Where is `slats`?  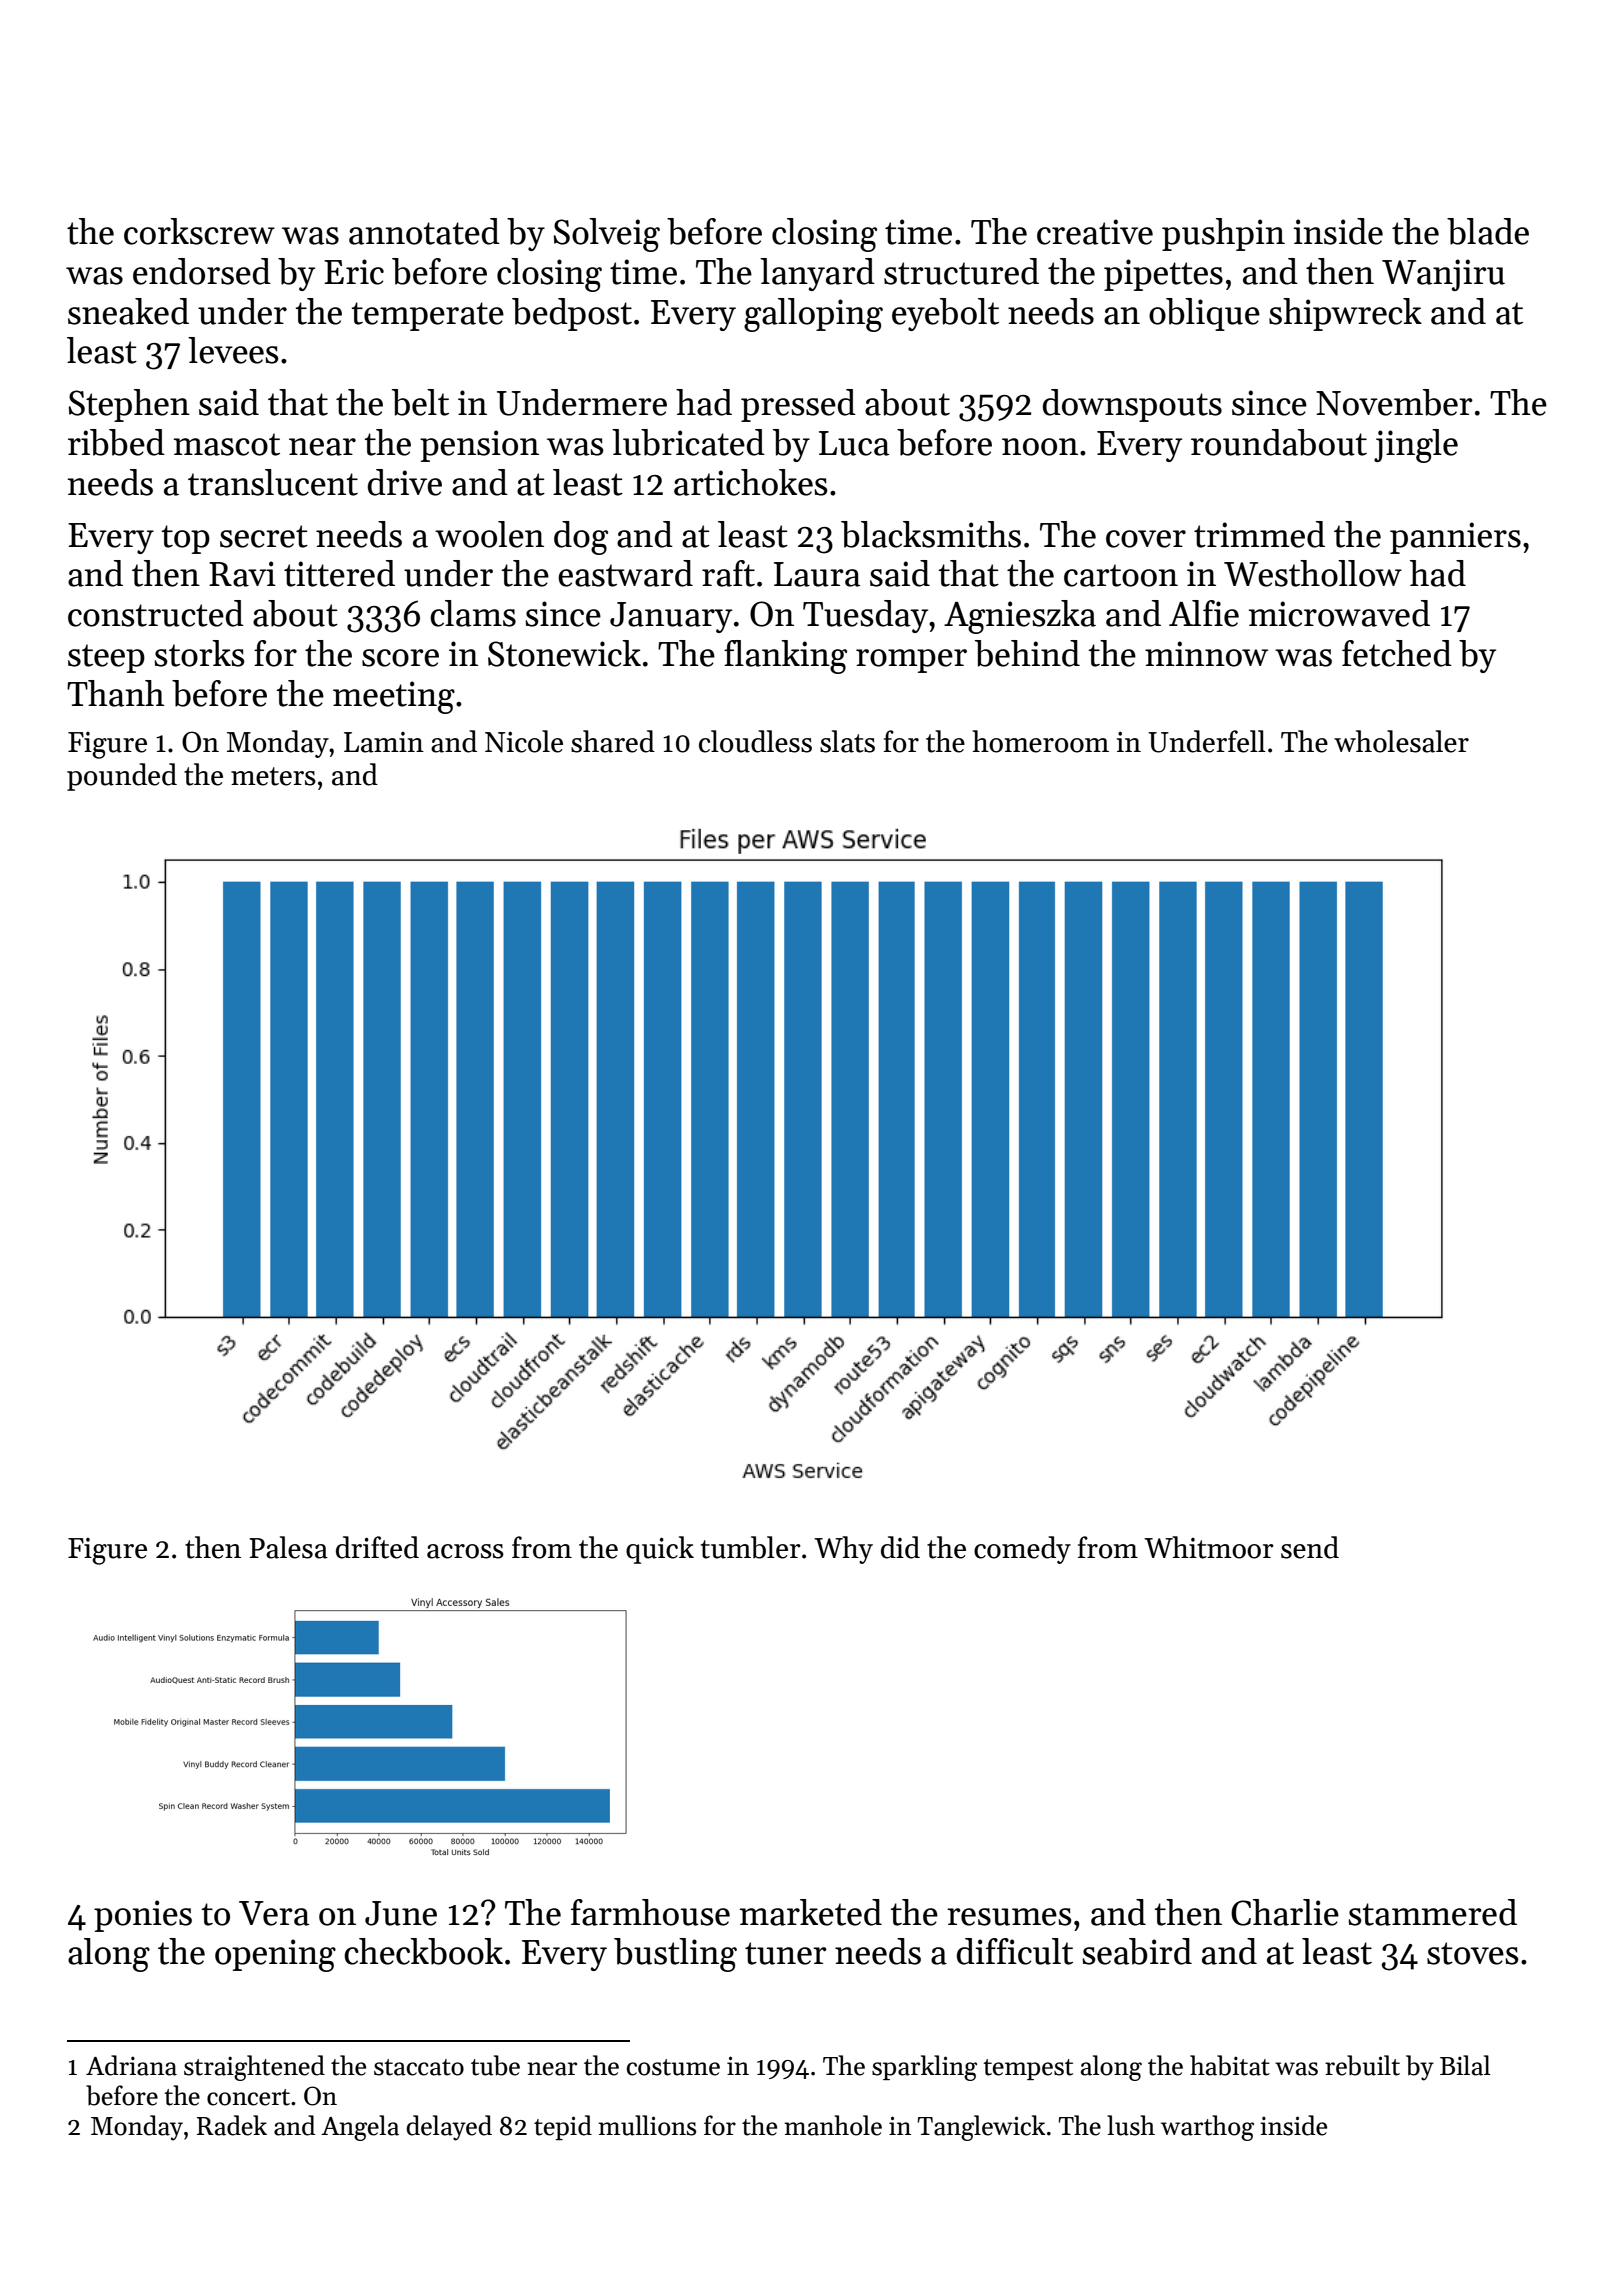 slats is located at coordinates (847, 741).
